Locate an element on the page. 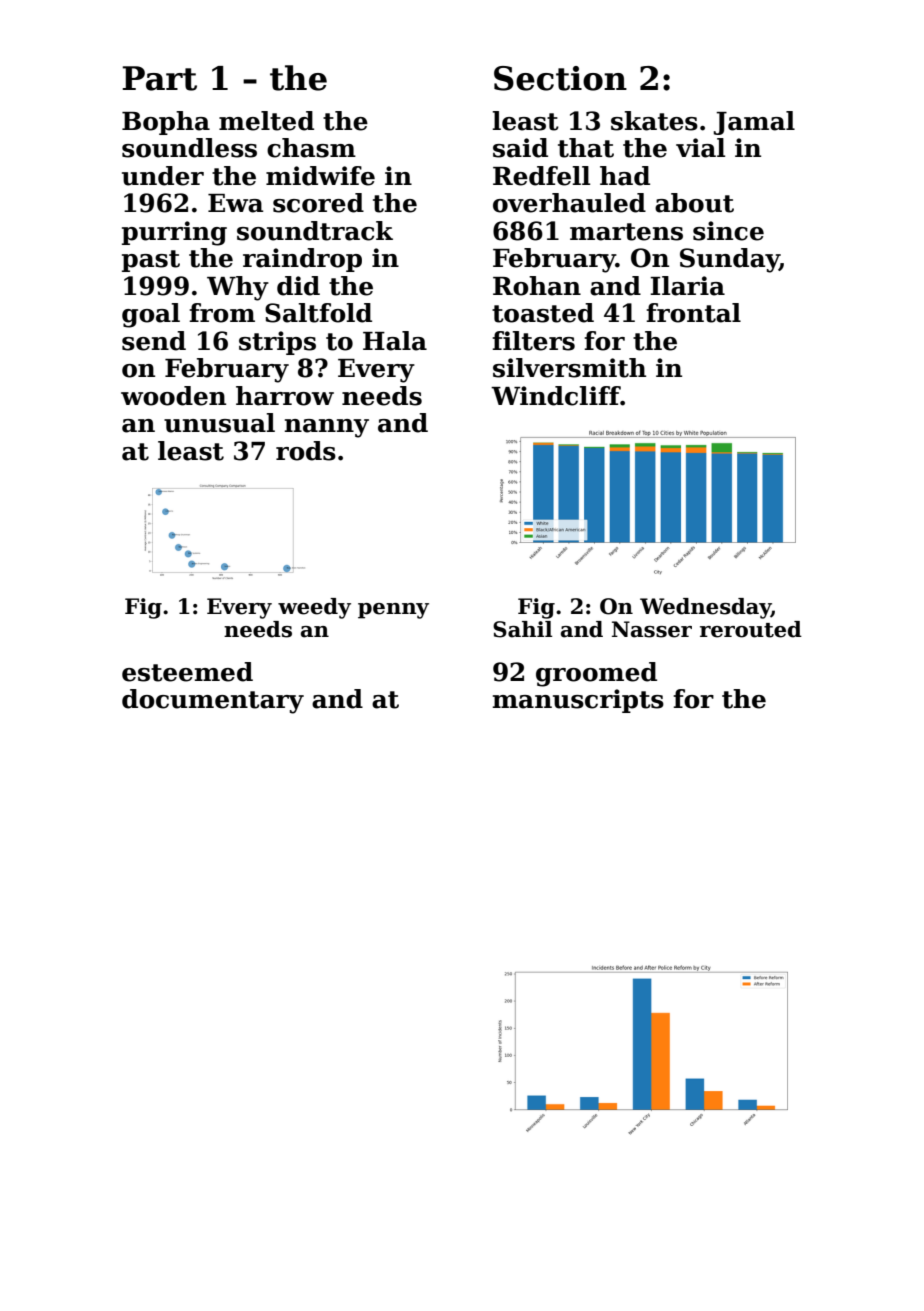  nanny is located at coordinates (326, 428).
